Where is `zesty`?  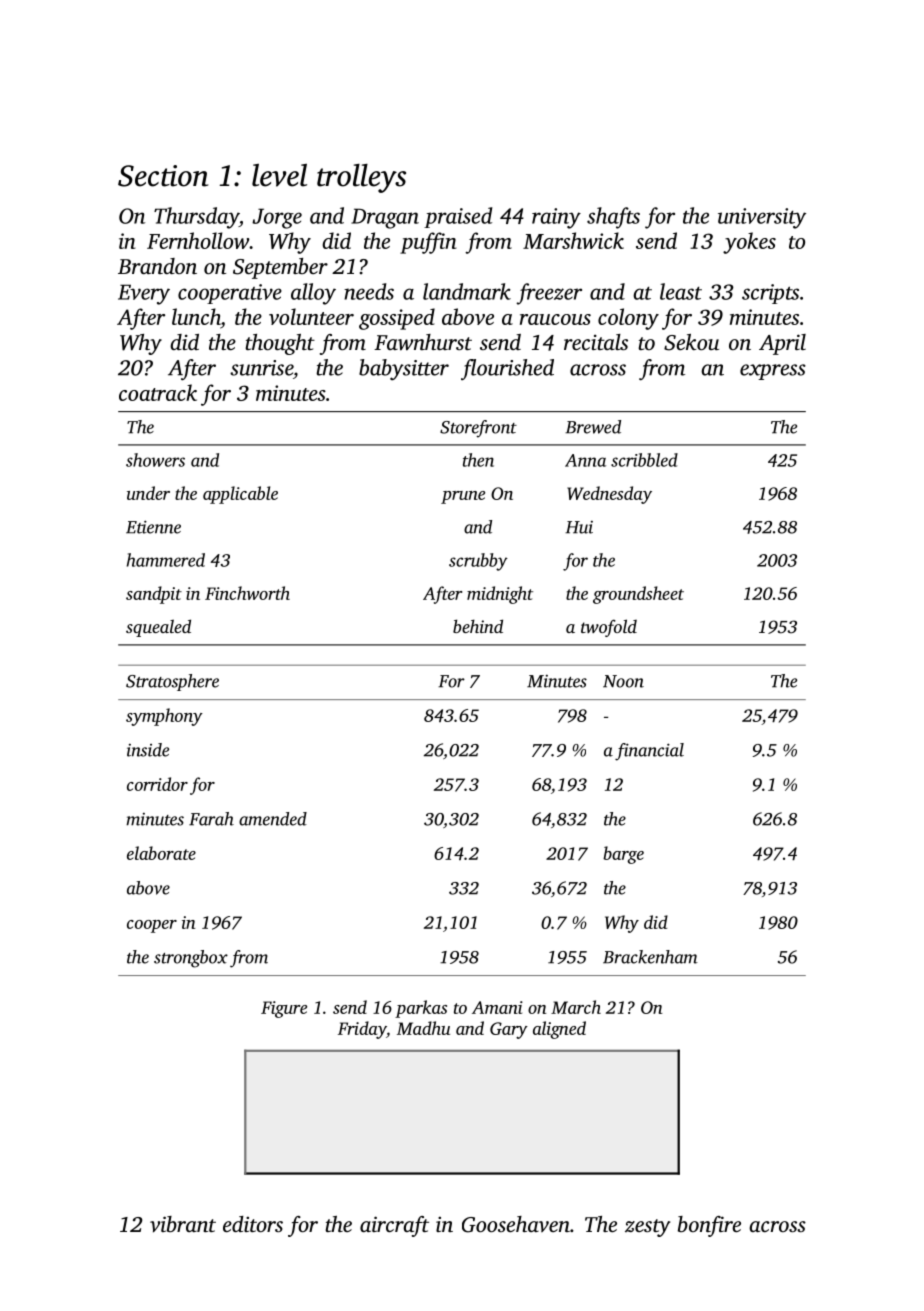
zesty is located at coordinates (647, 1228).
